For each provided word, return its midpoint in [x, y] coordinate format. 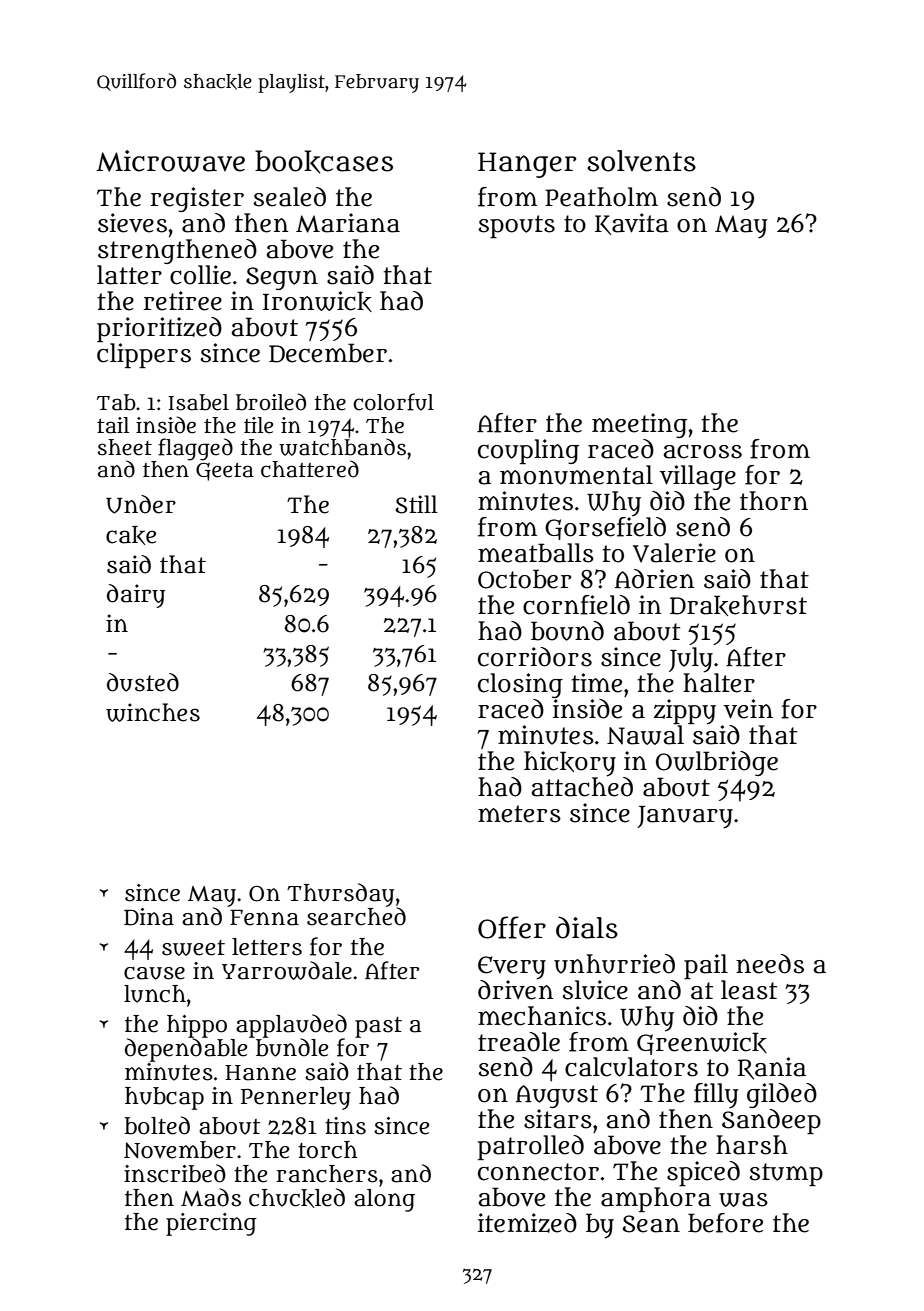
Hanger [527, 165]
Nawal [645, 735]
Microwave [170, 161]
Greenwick [702, 1043]
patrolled [531, 1147]
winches [153, 712]
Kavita [632, 224]
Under [141, 504]
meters [519, 814]
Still [416, 504]
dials [587, 927]
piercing [211, 1224]
